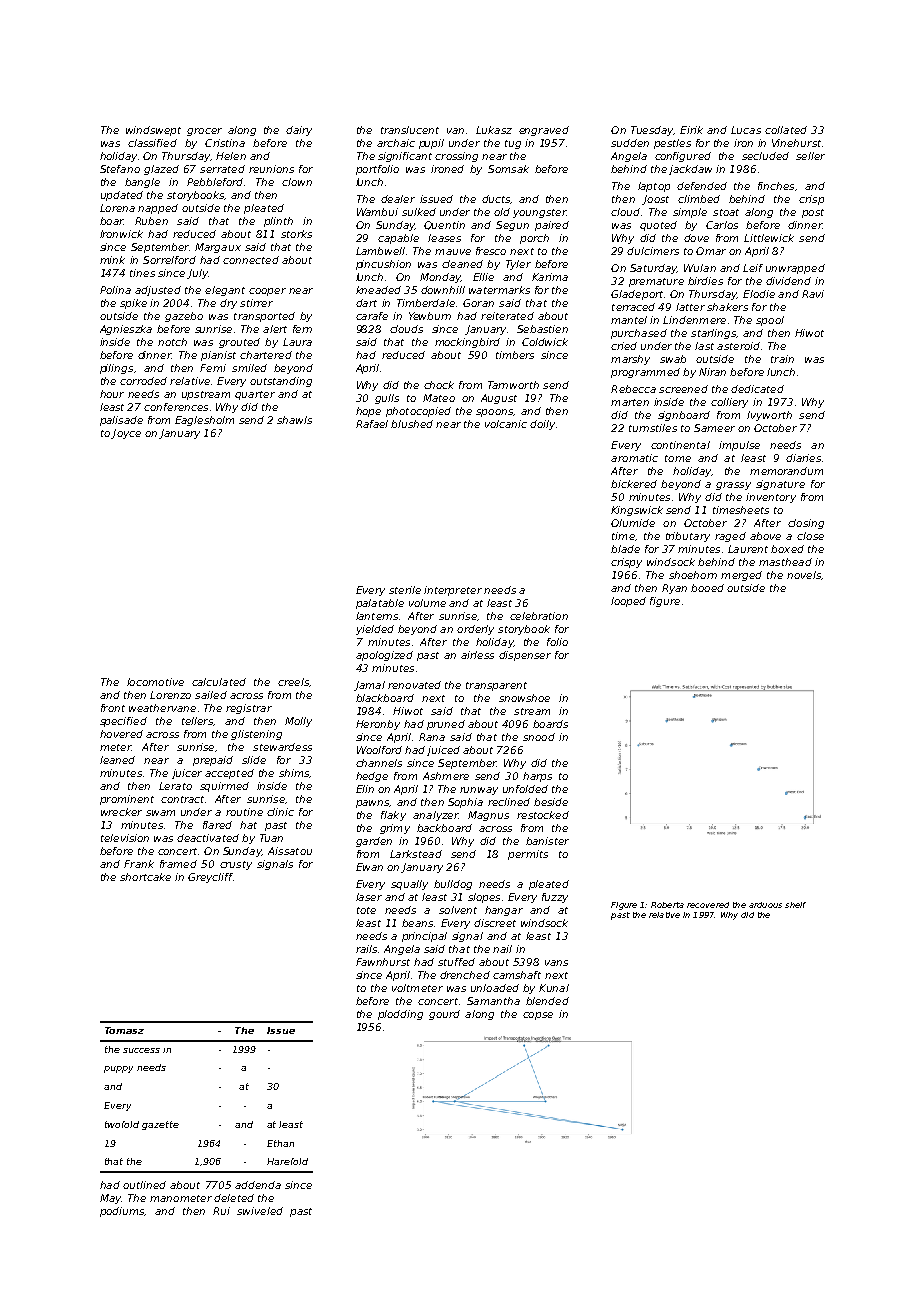  Describe the element at coordinates (204, 132) in the screenshot. I see `grocer` at that location.
